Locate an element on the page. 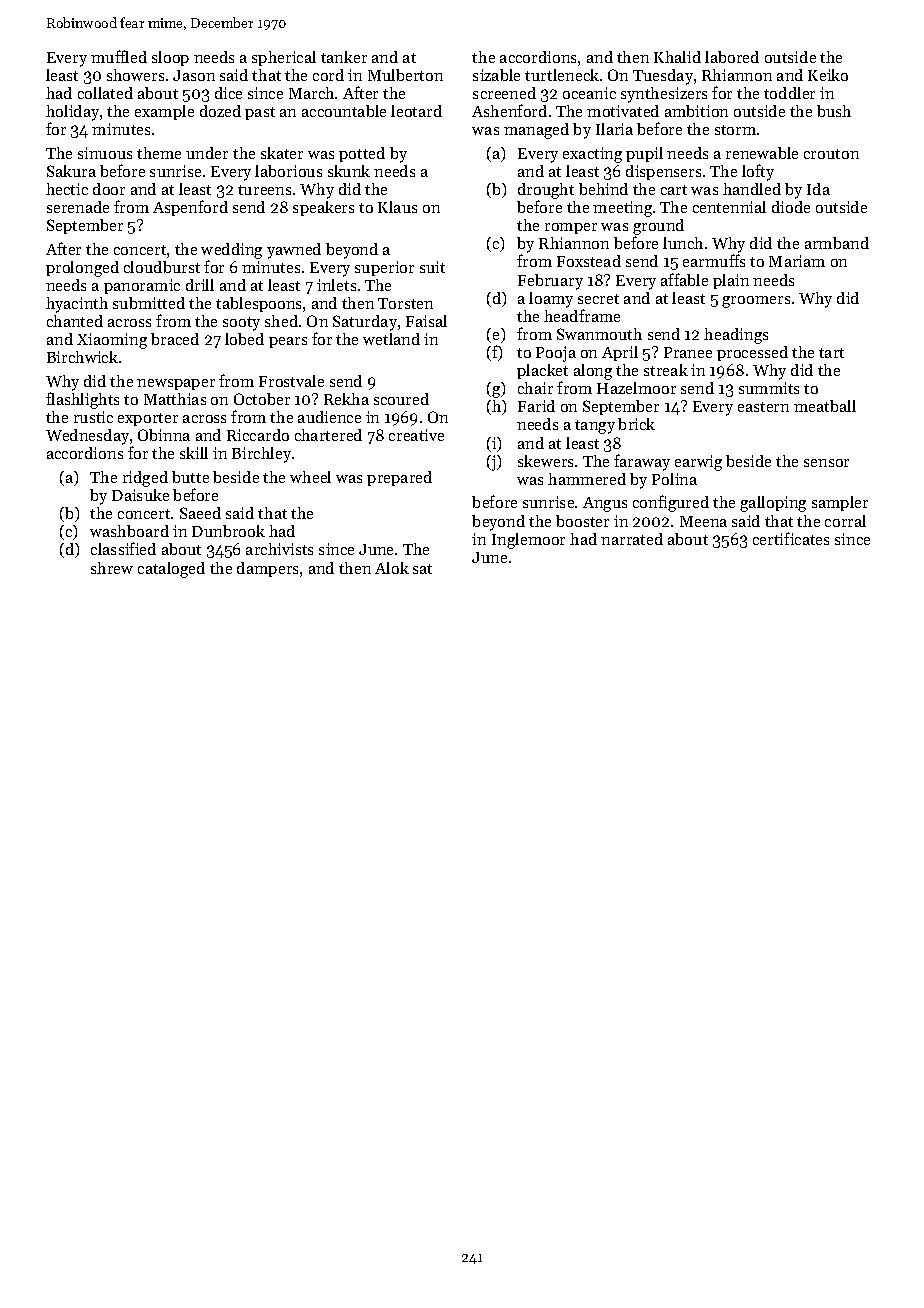 The image size is (924, 1308). dampers is located at coordinates (267, 569).
